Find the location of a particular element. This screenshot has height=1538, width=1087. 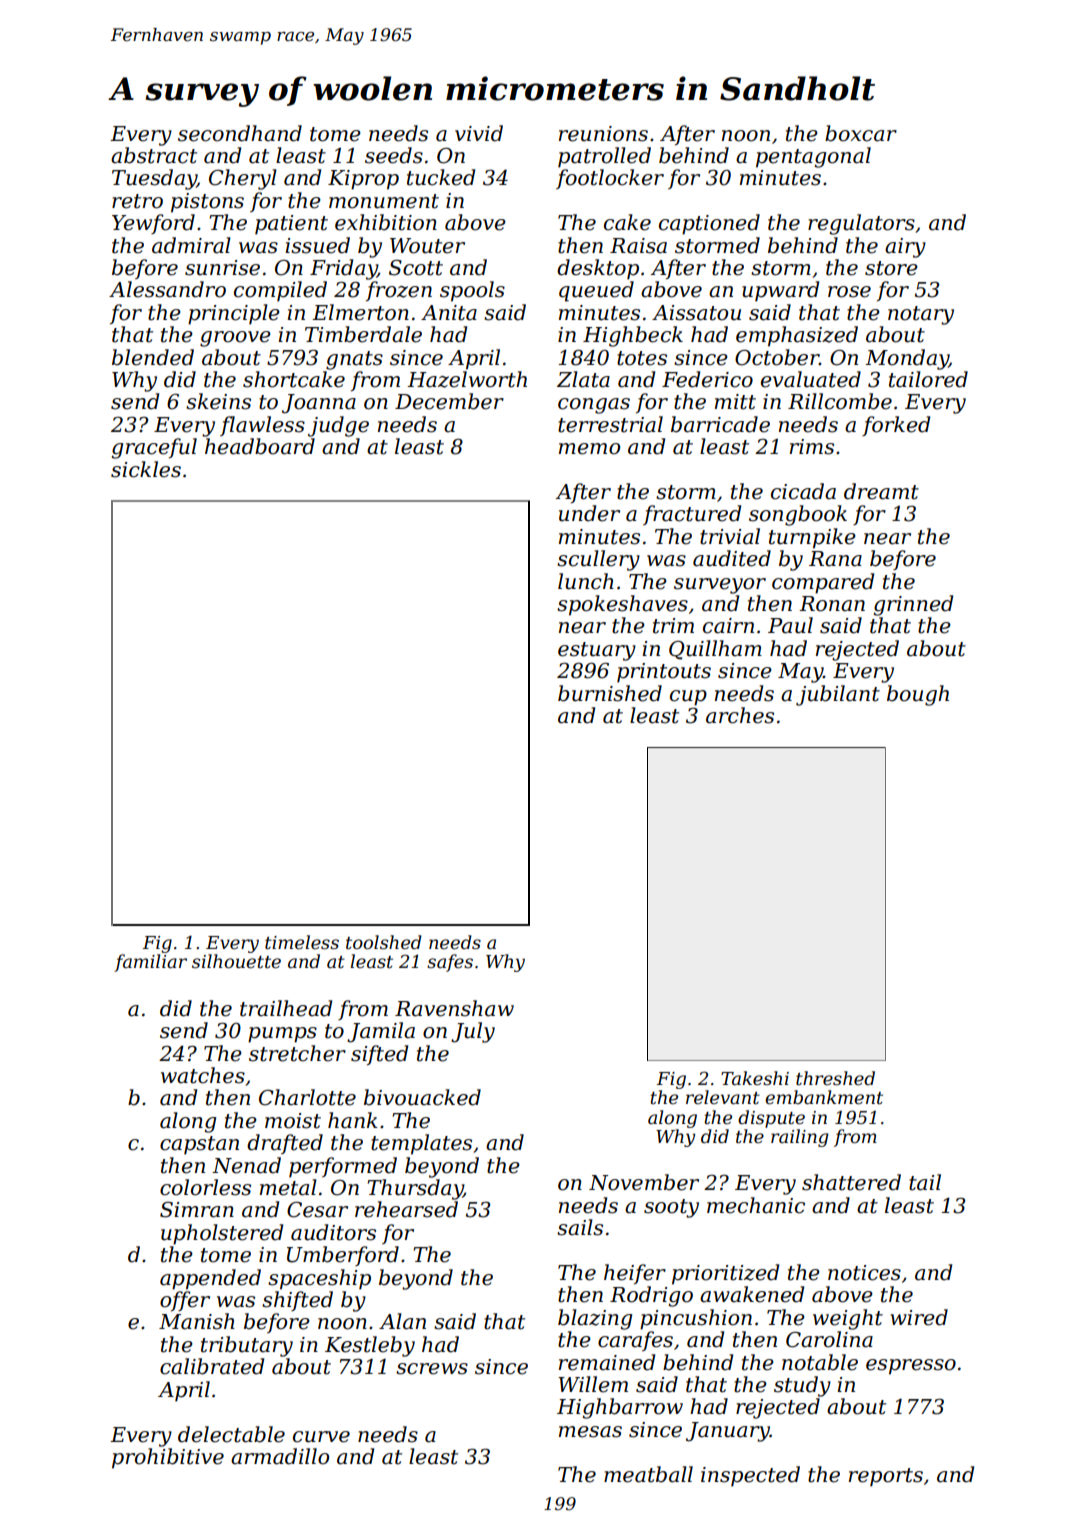

prohibitive is located at coordinates (168, 1458).
